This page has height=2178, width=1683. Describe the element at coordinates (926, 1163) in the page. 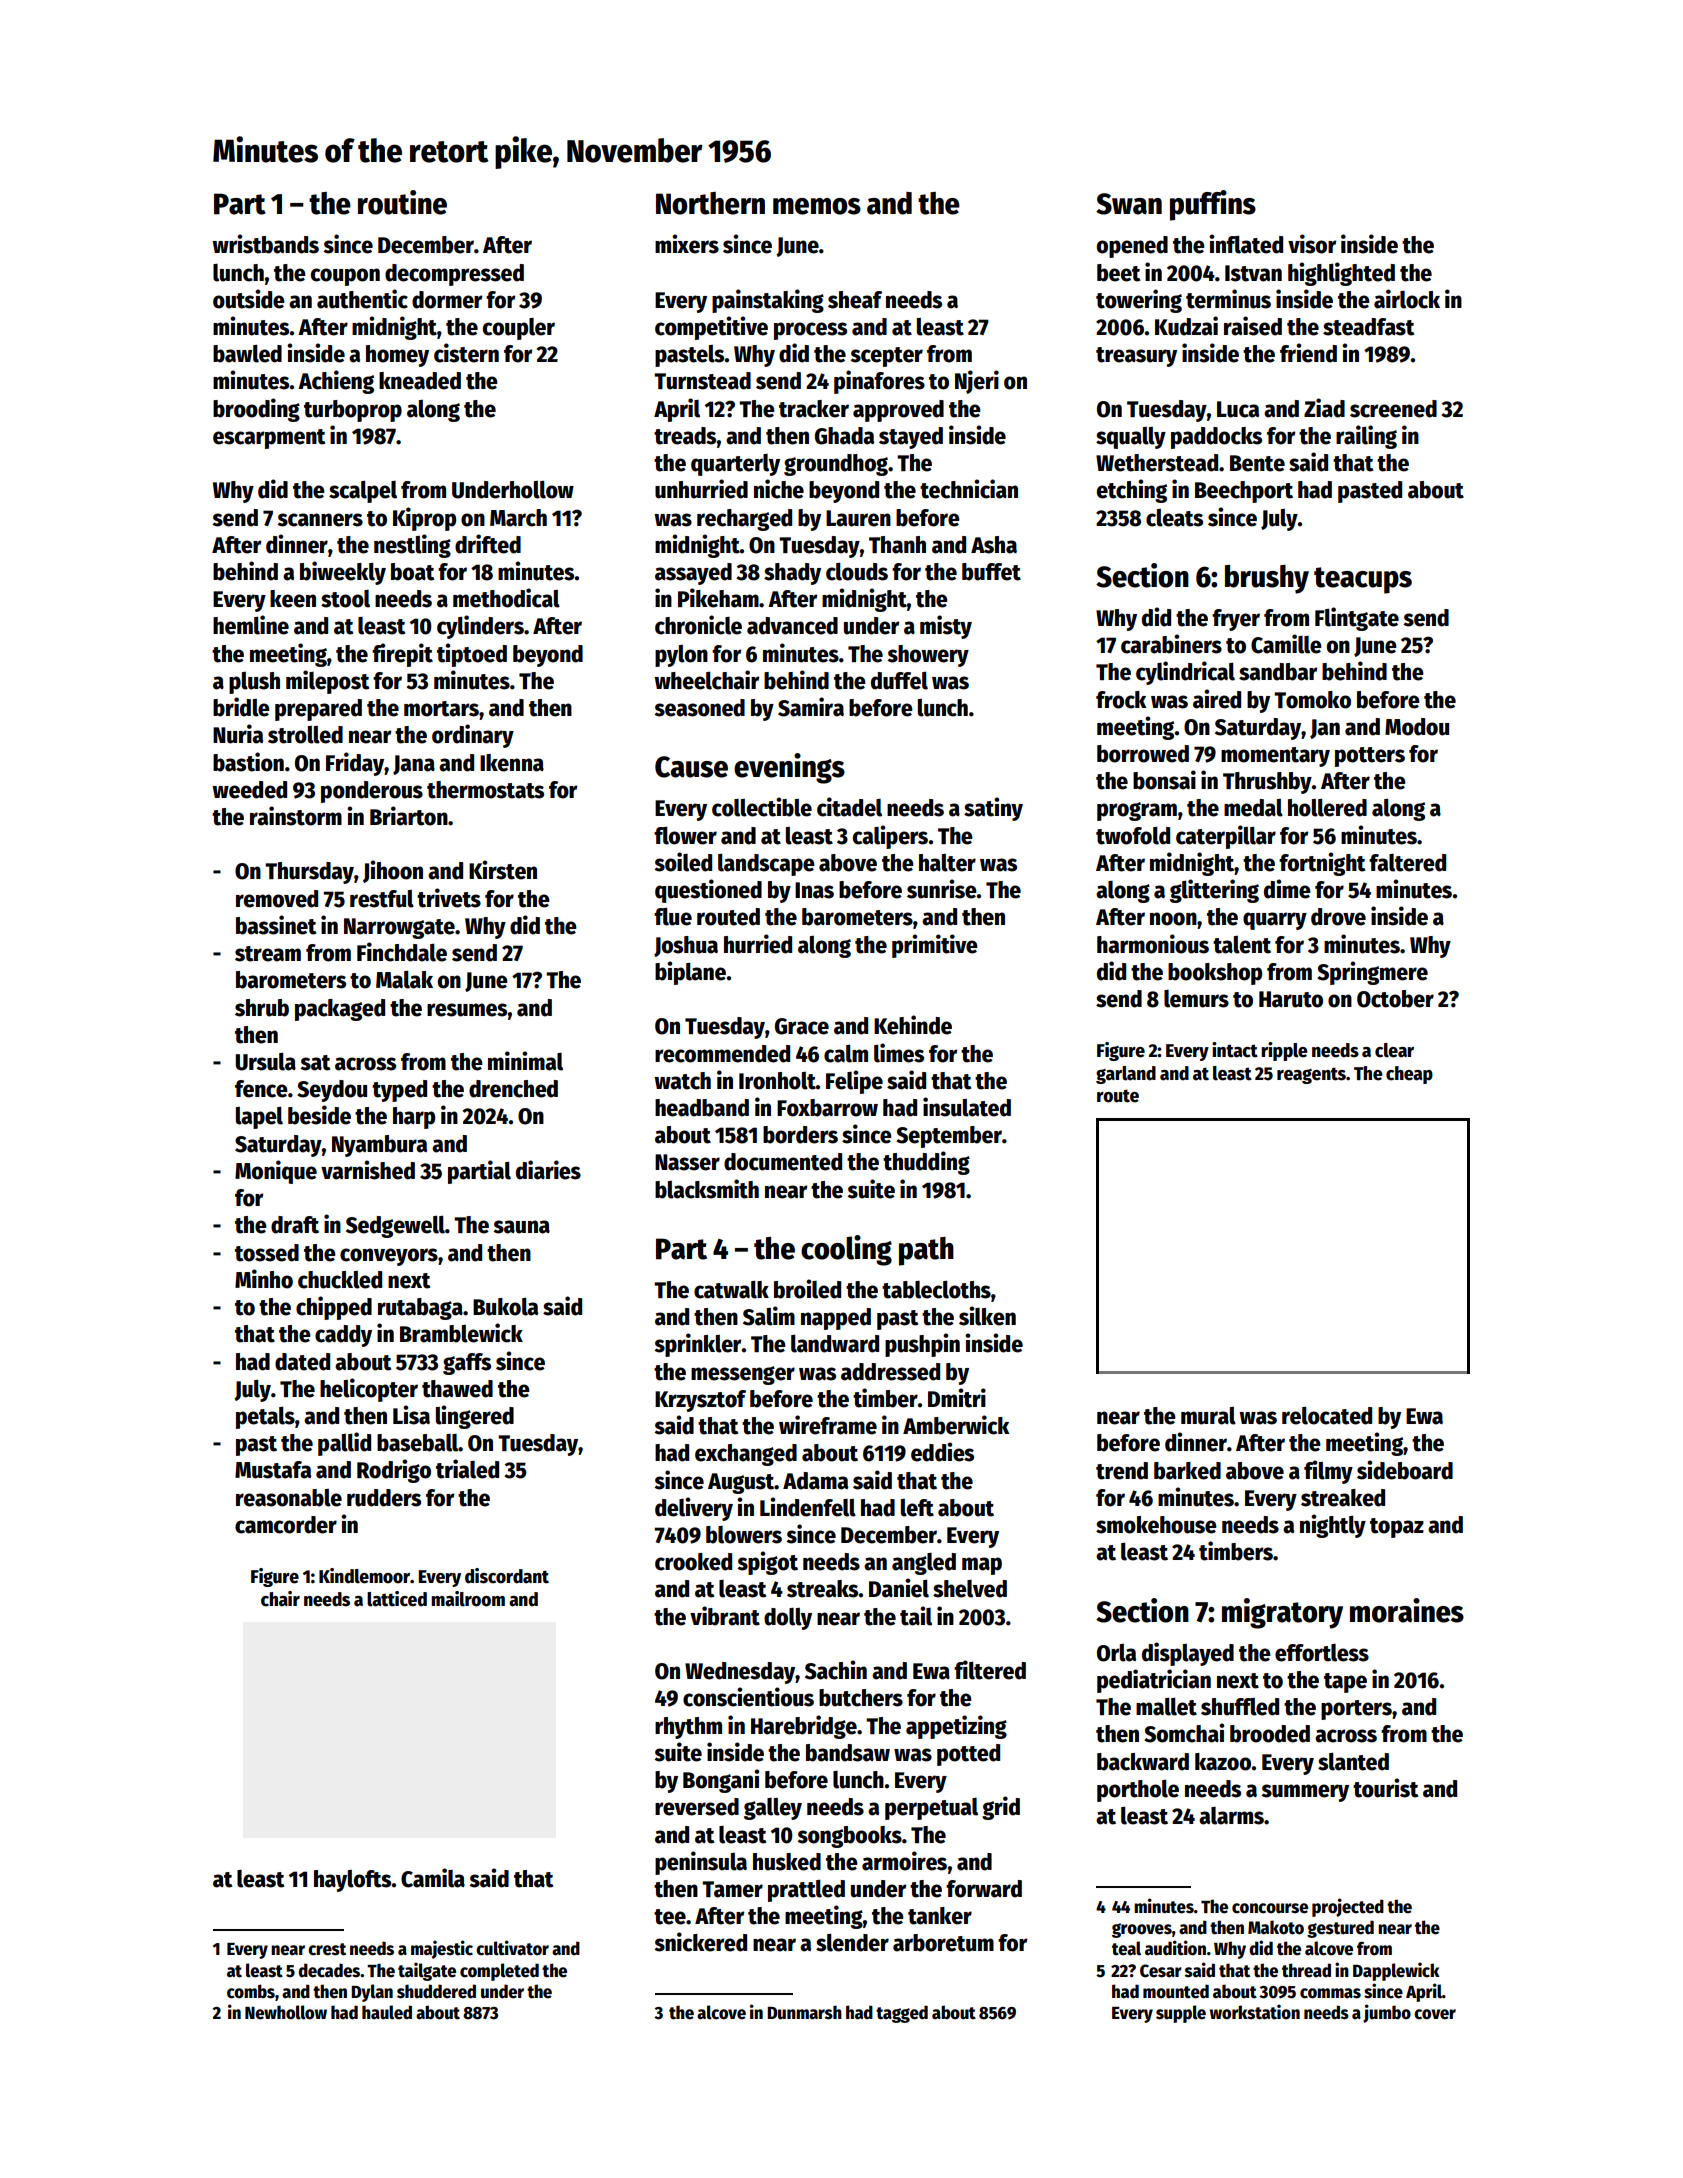

I see `thudding` at that location.
